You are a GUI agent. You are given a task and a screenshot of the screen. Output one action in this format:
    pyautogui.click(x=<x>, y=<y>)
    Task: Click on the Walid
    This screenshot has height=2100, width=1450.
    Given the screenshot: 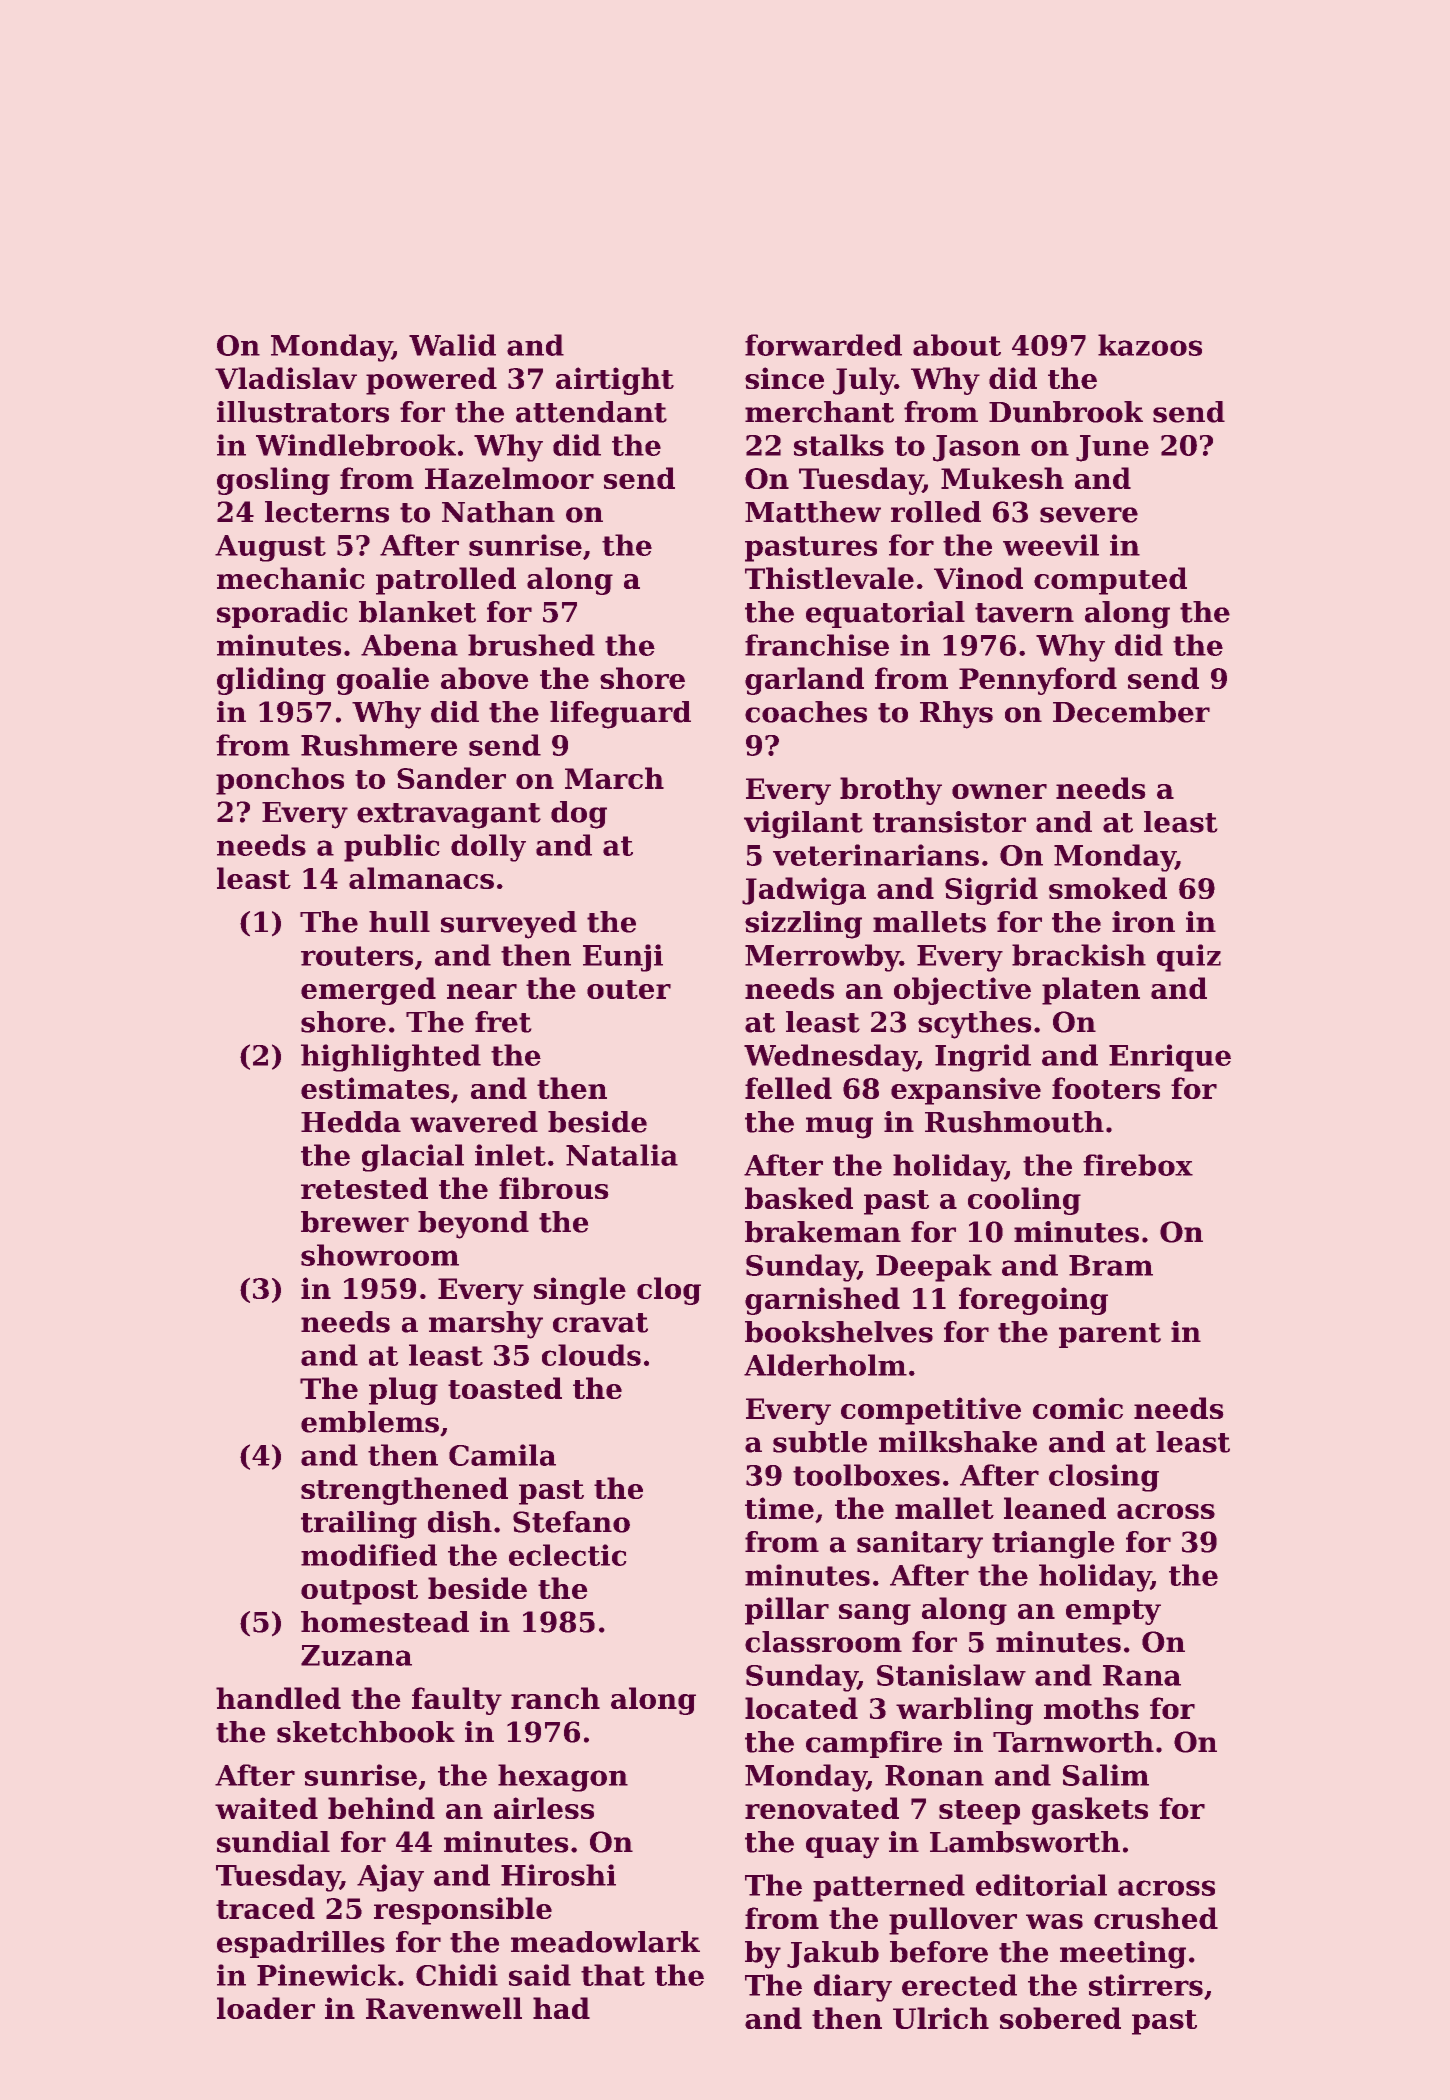 What is the action you would take?
    pyautogui.click(x=452, y=345)
